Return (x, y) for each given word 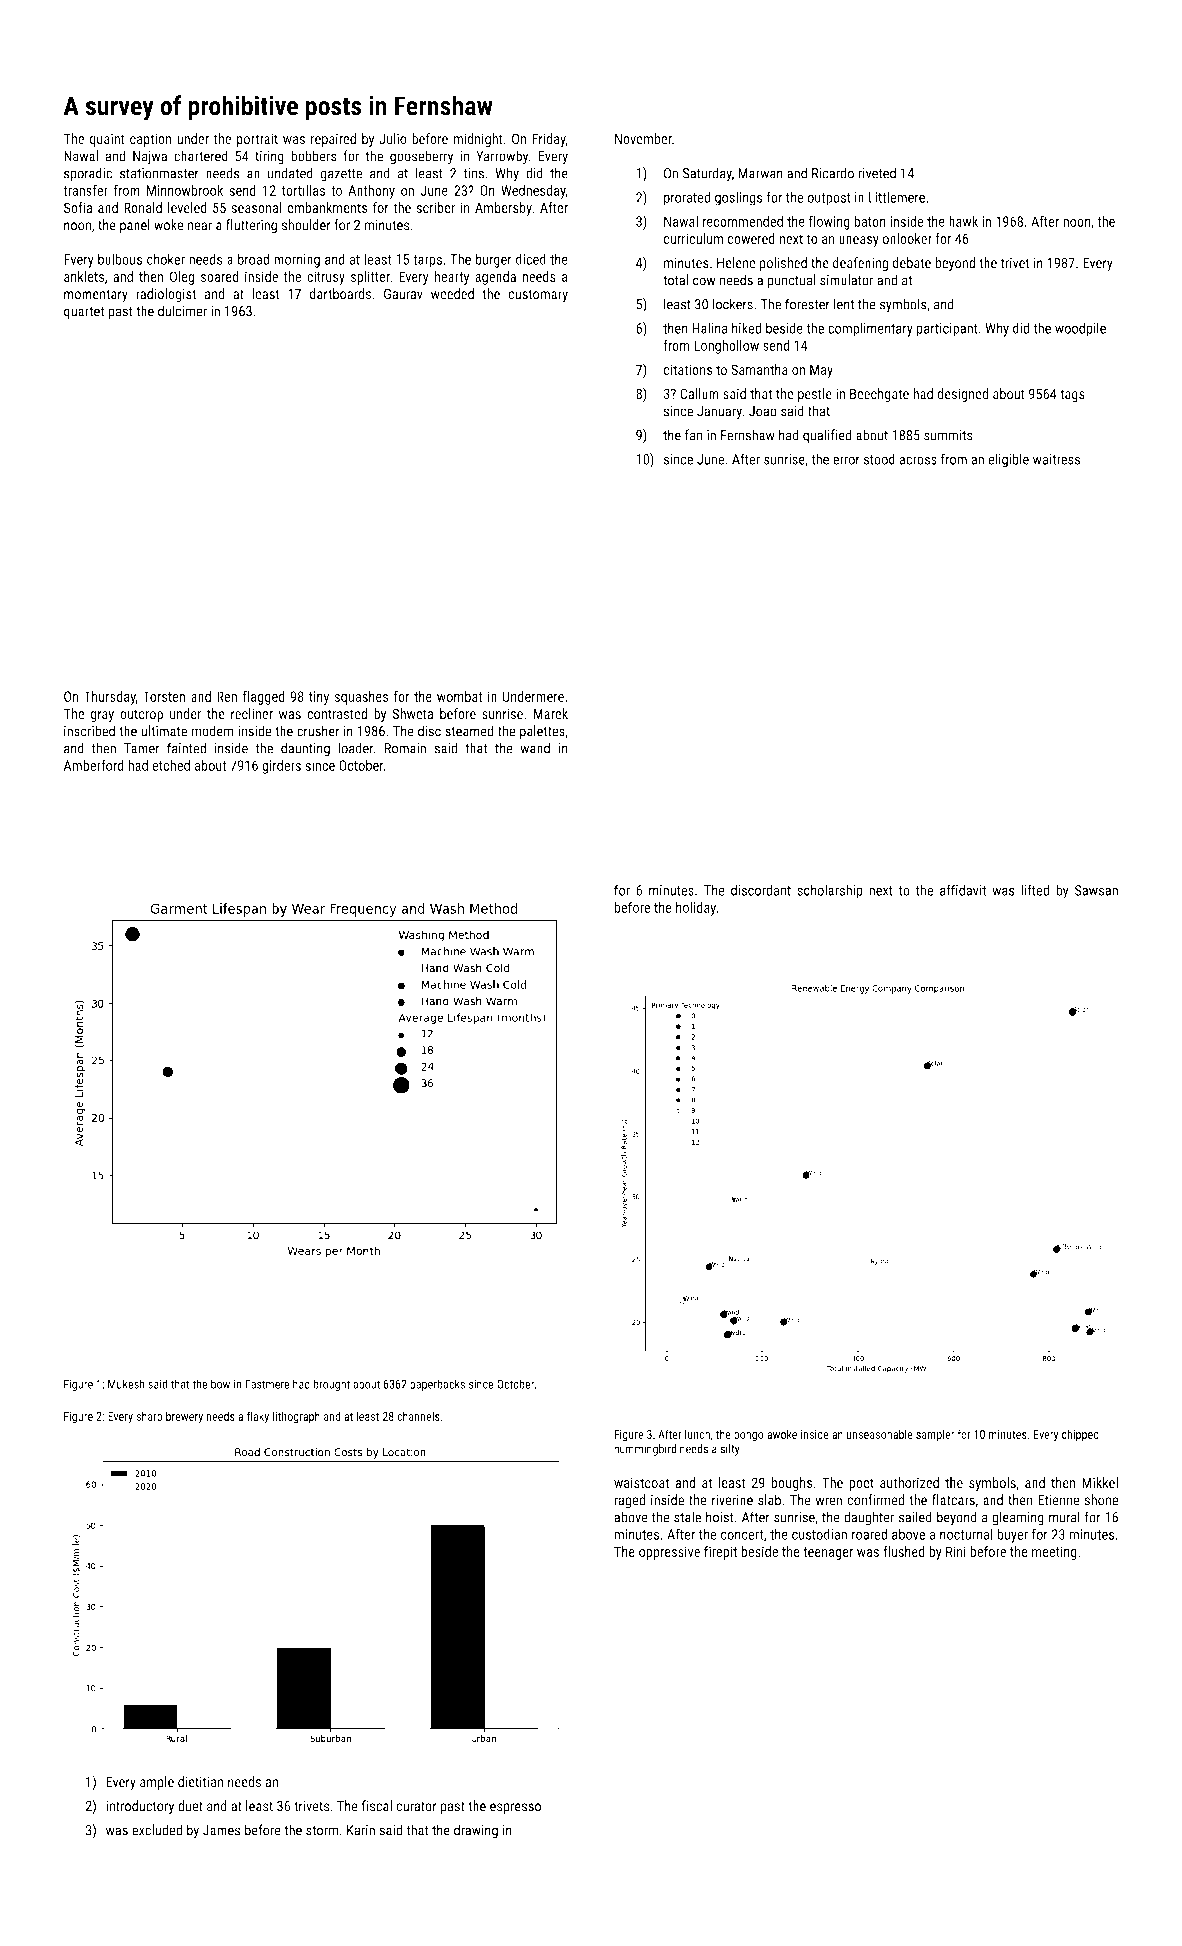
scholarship (830, 891)
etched (171, 765)
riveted (877, 173)
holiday (696, 909)
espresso (515, 1808)
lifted (1035, 890)
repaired (333, 140)
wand (535, 748)
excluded (157, 1830)
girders (281, 767)
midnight (478, 140)
